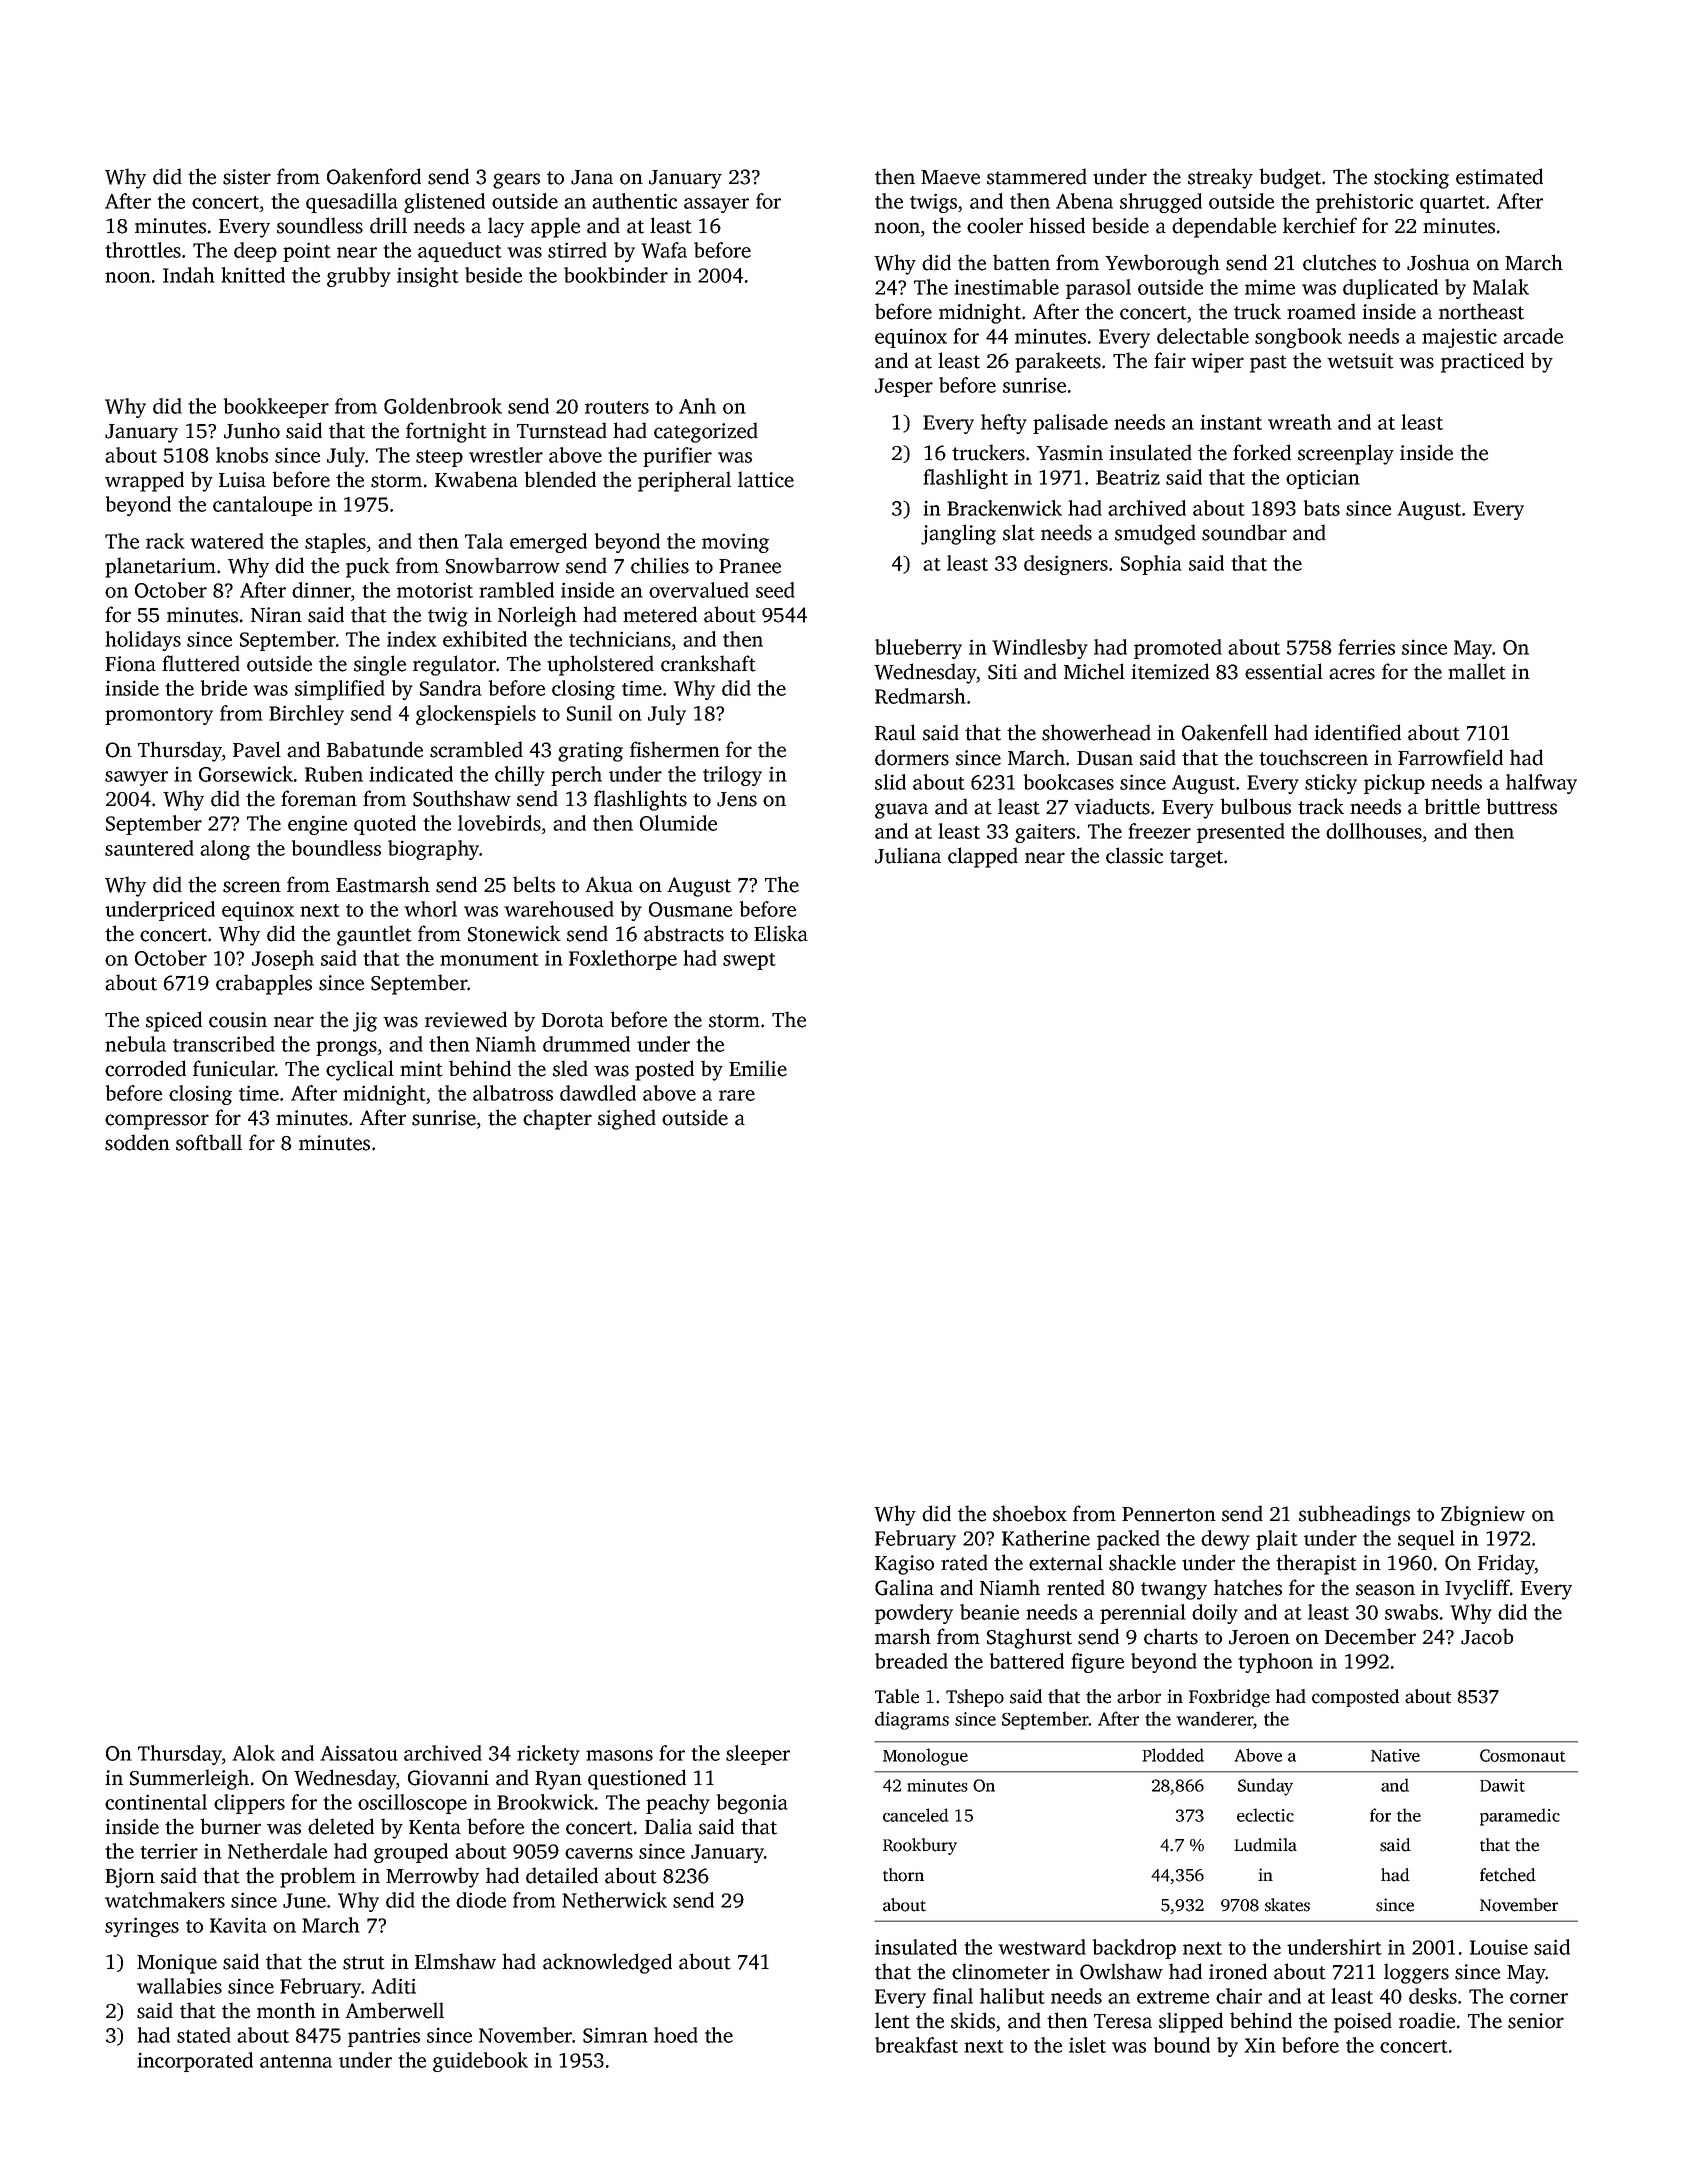 Image resolution: width=1683 pixels, height=2178 pixels. Describe the element at coordinates (1363, 2022) in the screenshot. I see `poised` at that location.
